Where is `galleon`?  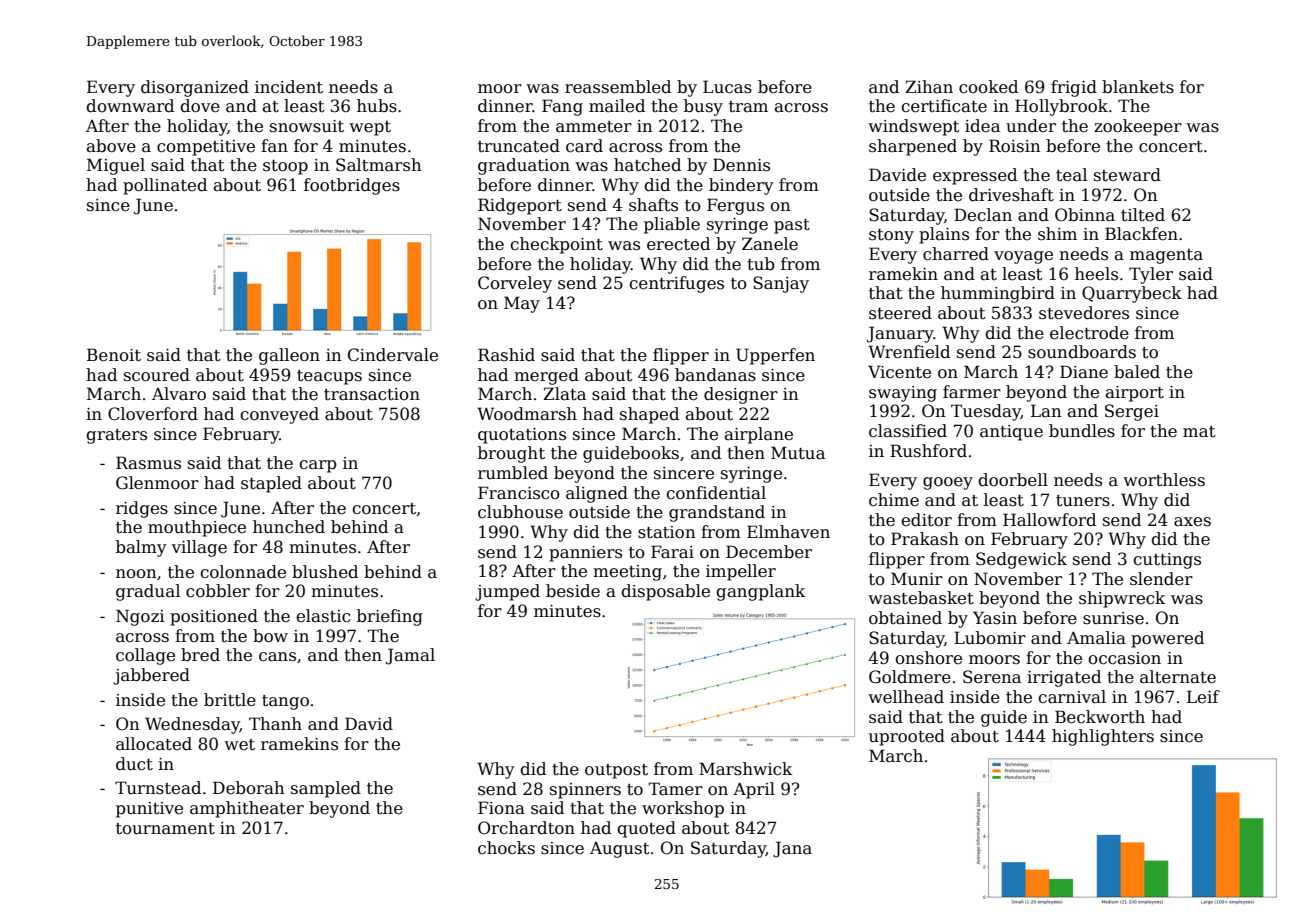 galleon is located at coordinates (289, 356).
